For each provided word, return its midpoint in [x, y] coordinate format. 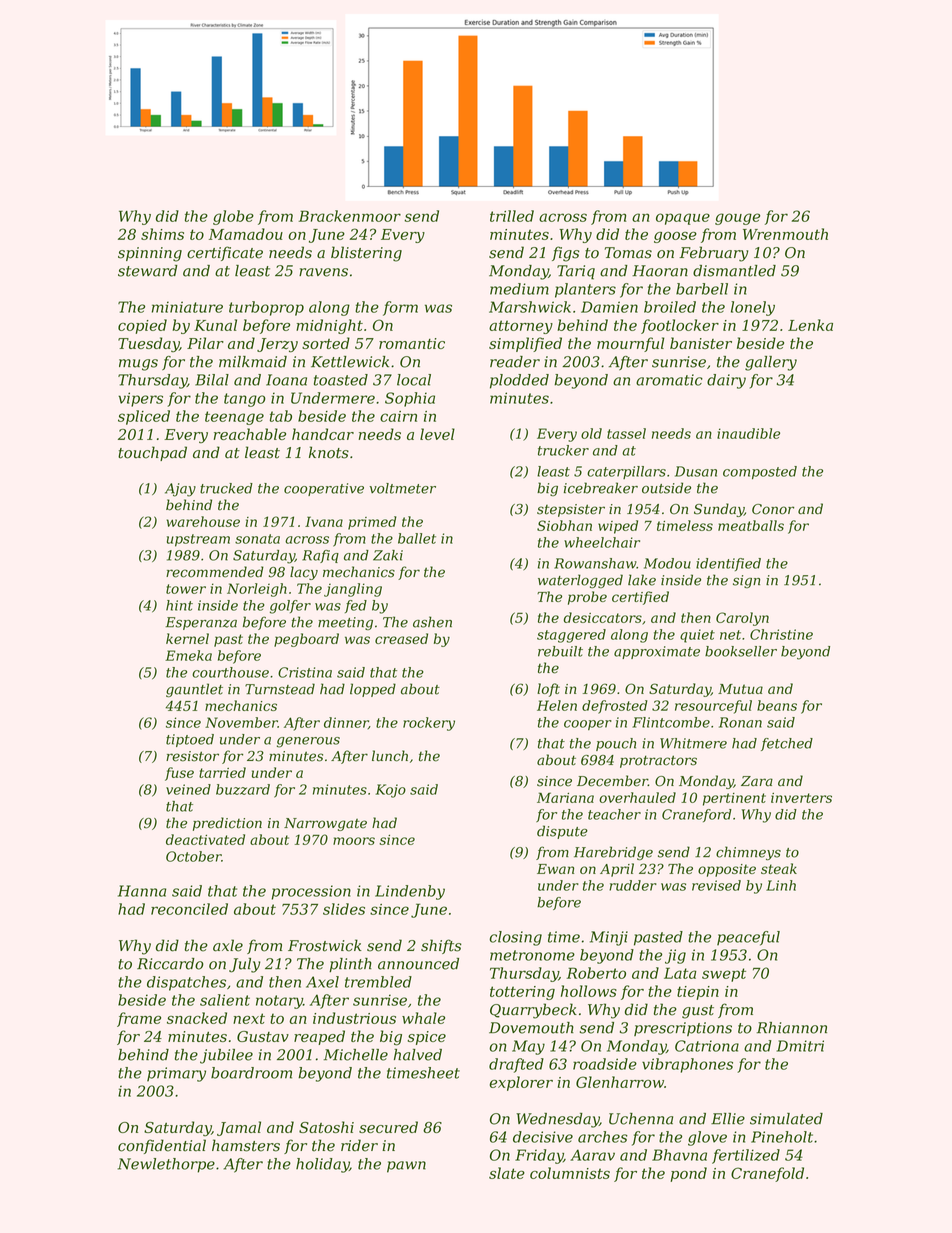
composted [760, 472]
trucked [226, 488]
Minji [609, 938]
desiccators [603, 617]
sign [746, 581]
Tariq [576, 272]
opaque [683, 219]
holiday [322, 1165]
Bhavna [679, 1155]
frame [139, 1019]
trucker [563, 450]
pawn [406, 1167]
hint [179, 605]
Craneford [697, 815]
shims [162, 234]
